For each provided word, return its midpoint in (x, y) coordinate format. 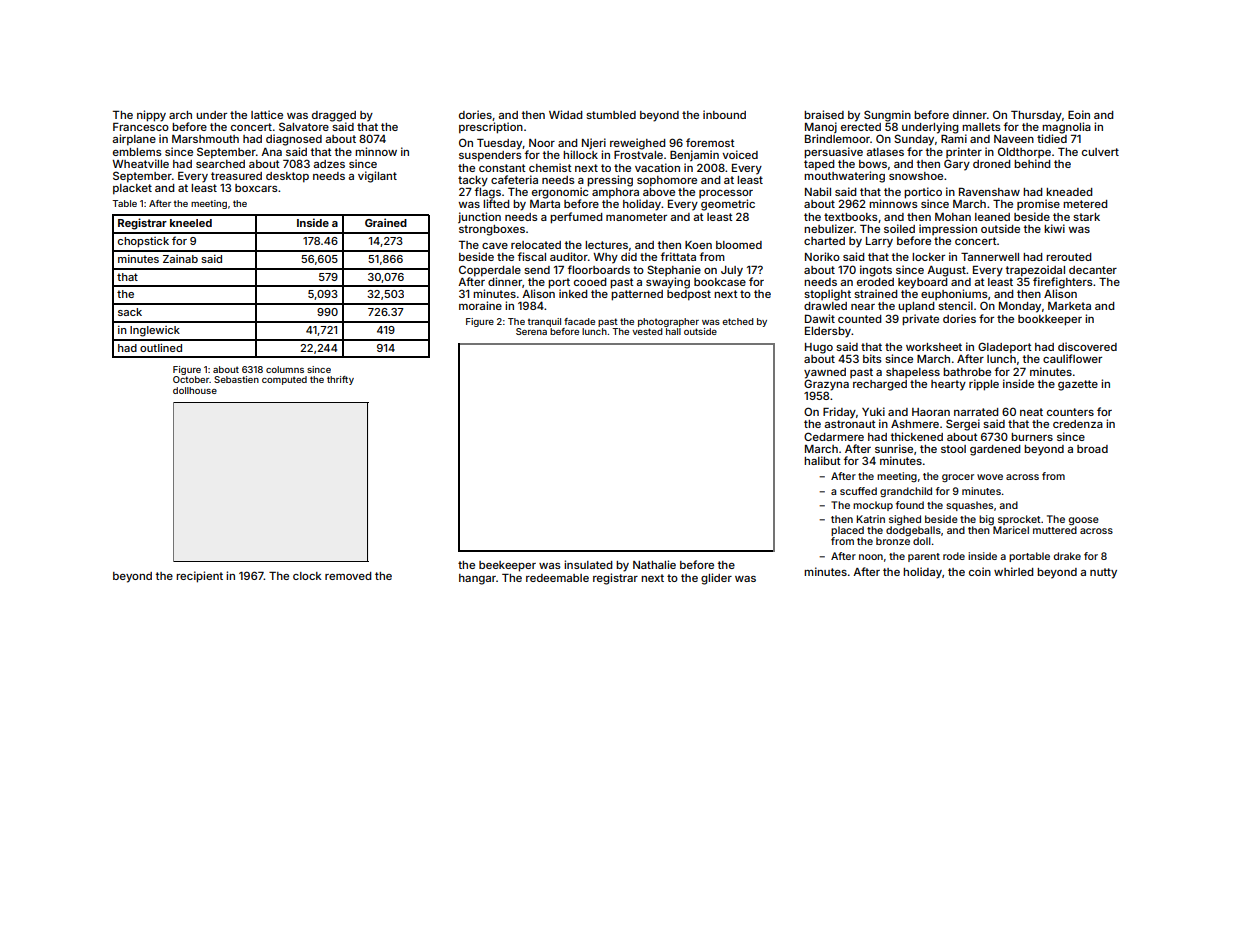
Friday (839, 413)
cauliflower (1072, 358)
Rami (954, 138)
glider (716, 579)
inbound (724, 114)
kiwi (1054, 228)
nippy (151, 116)
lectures (606, 245)
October (191, 379)
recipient (199, 577)
